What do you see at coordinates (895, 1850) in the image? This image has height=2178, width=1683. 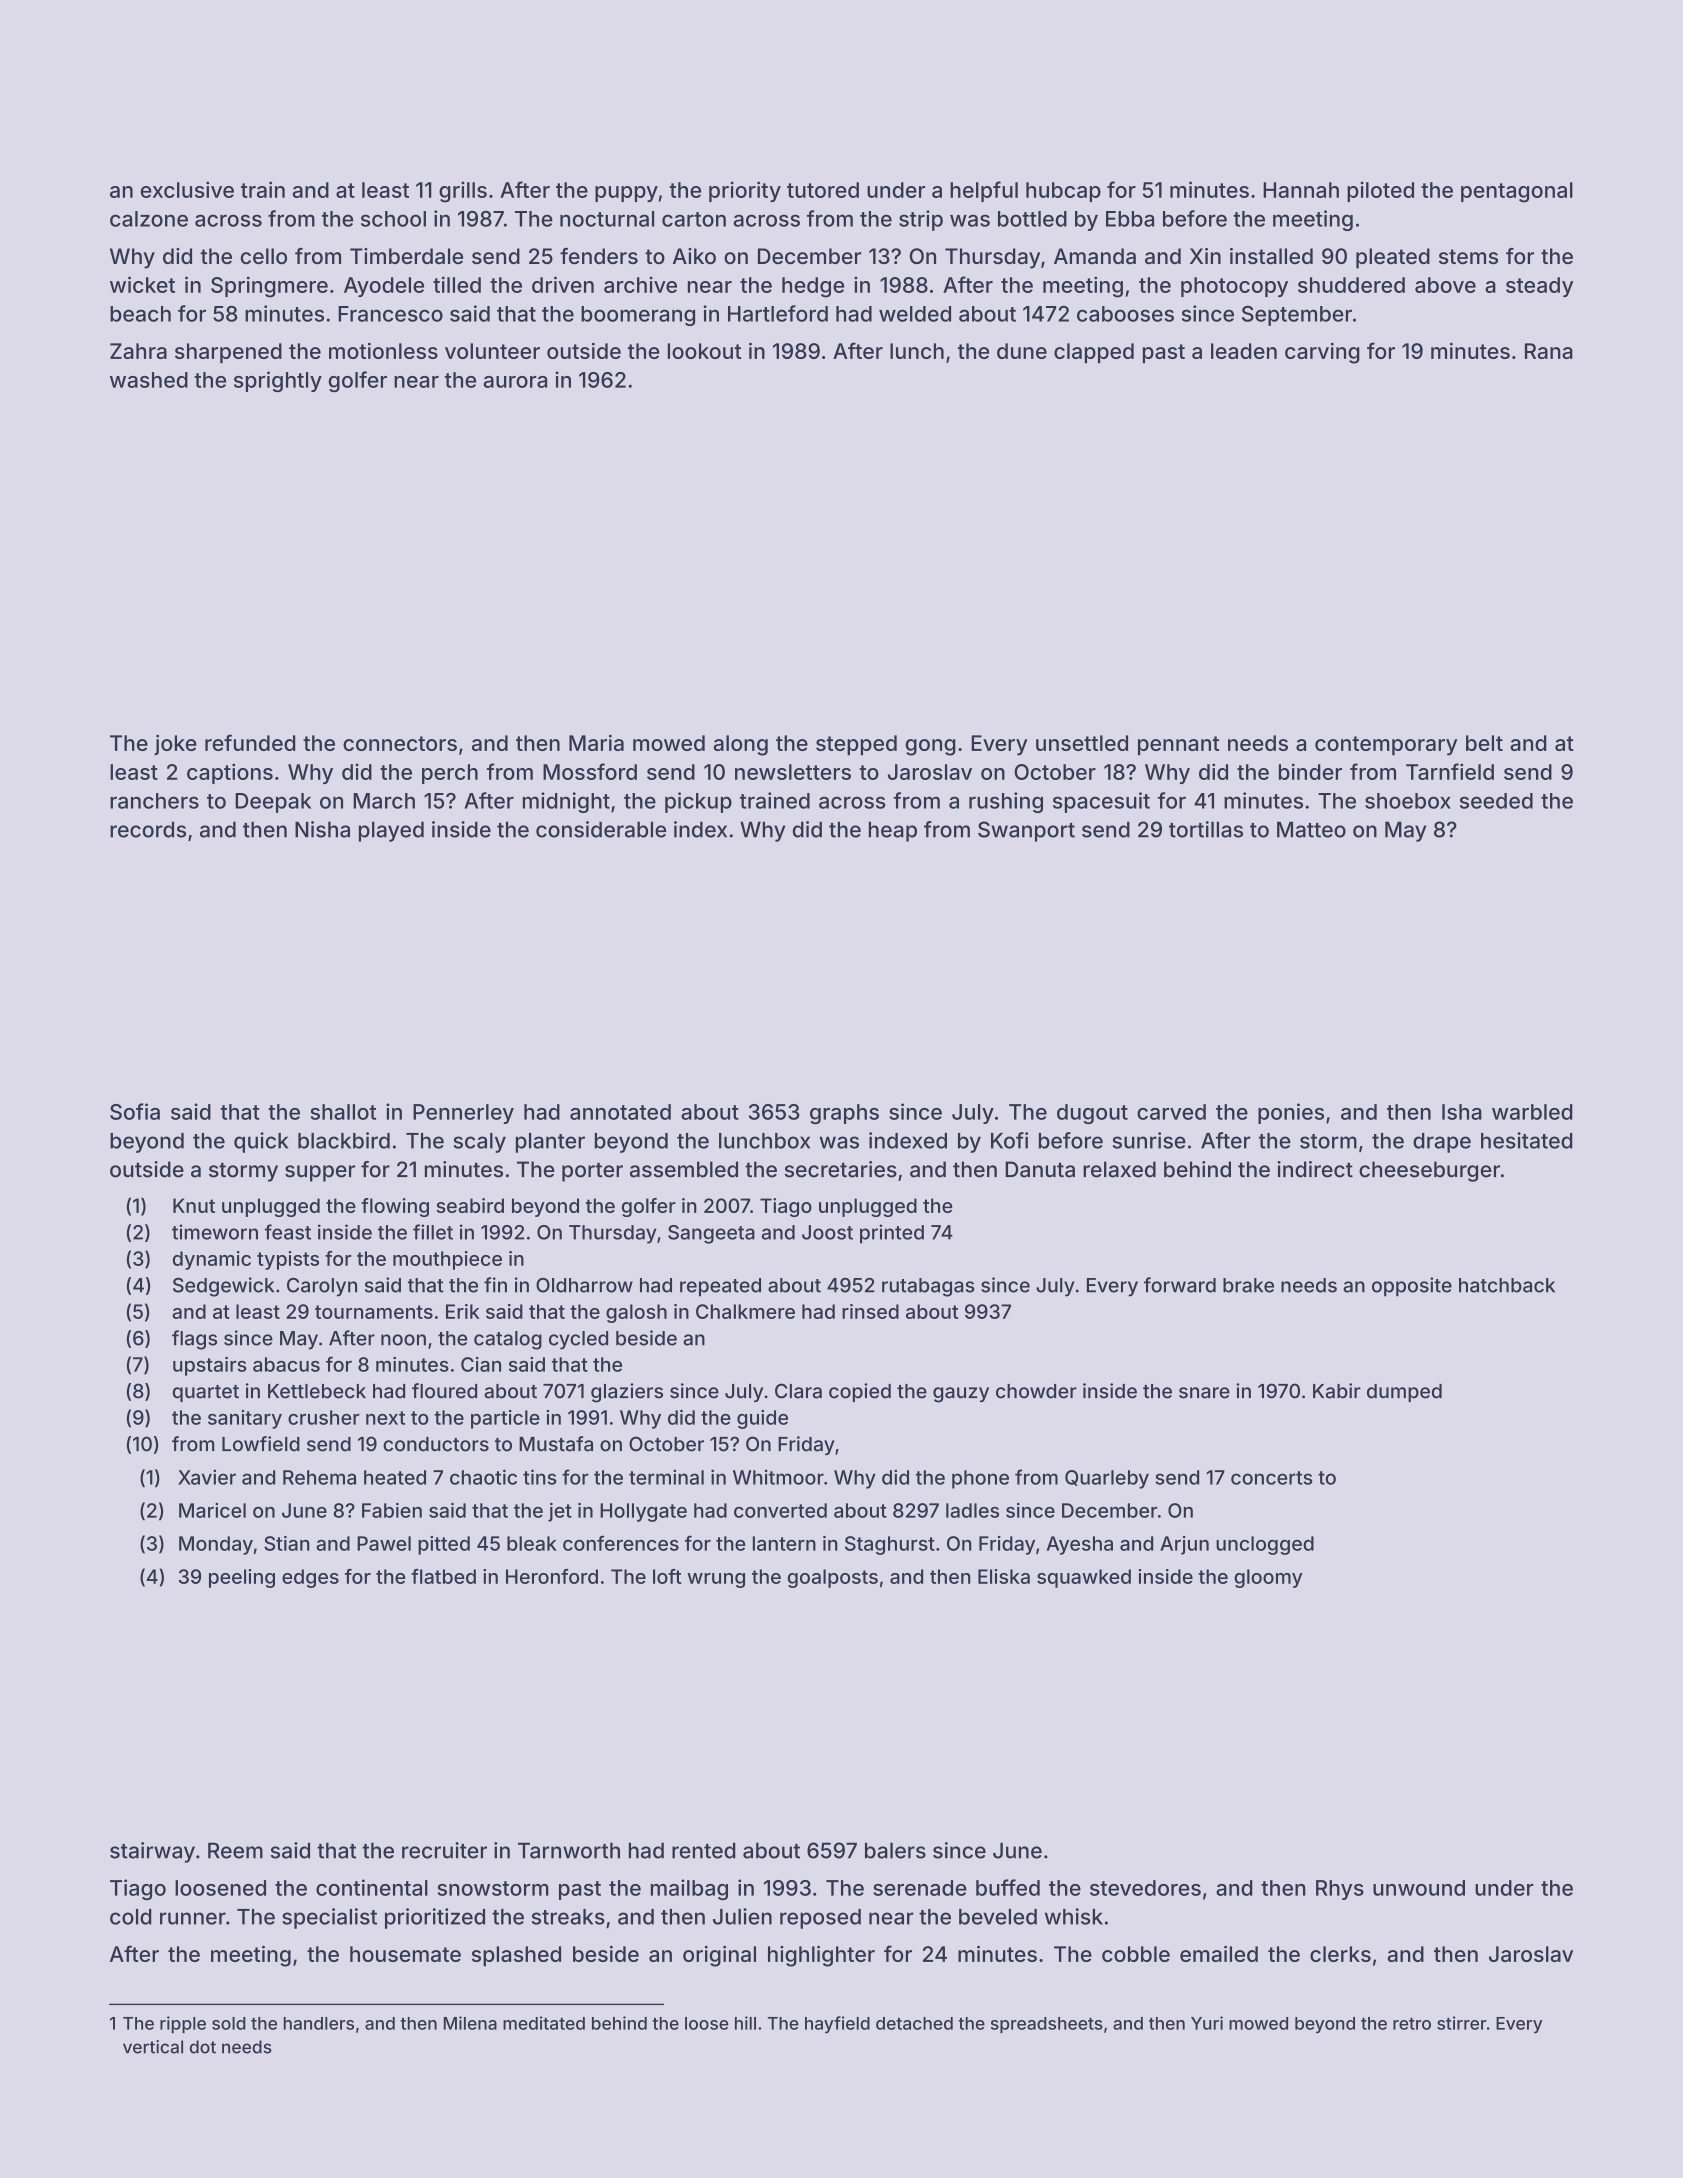 I see `balers` at bounding box center [895, 1850].
